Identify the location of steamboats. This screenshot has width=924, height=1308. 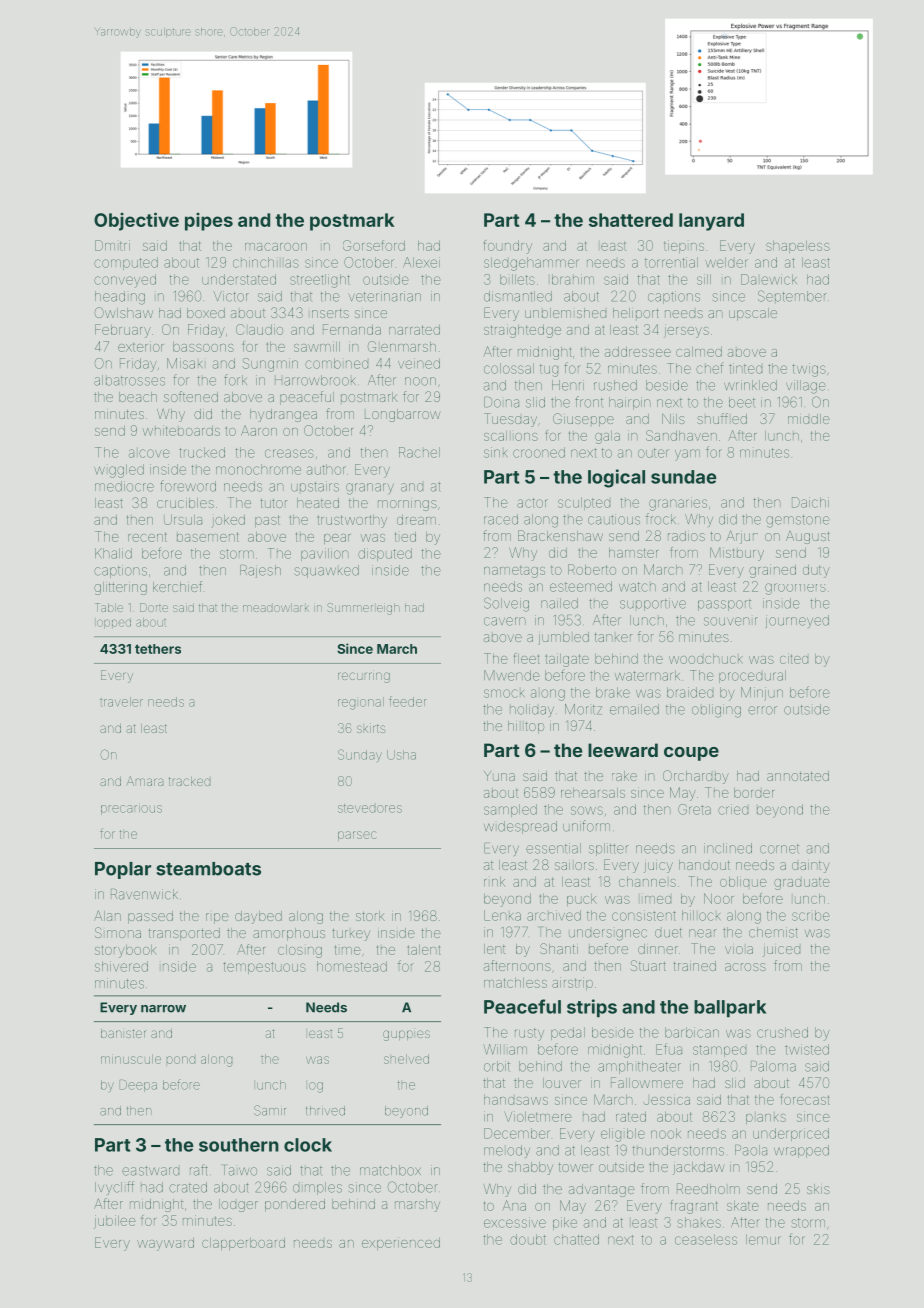
(208, 869).
